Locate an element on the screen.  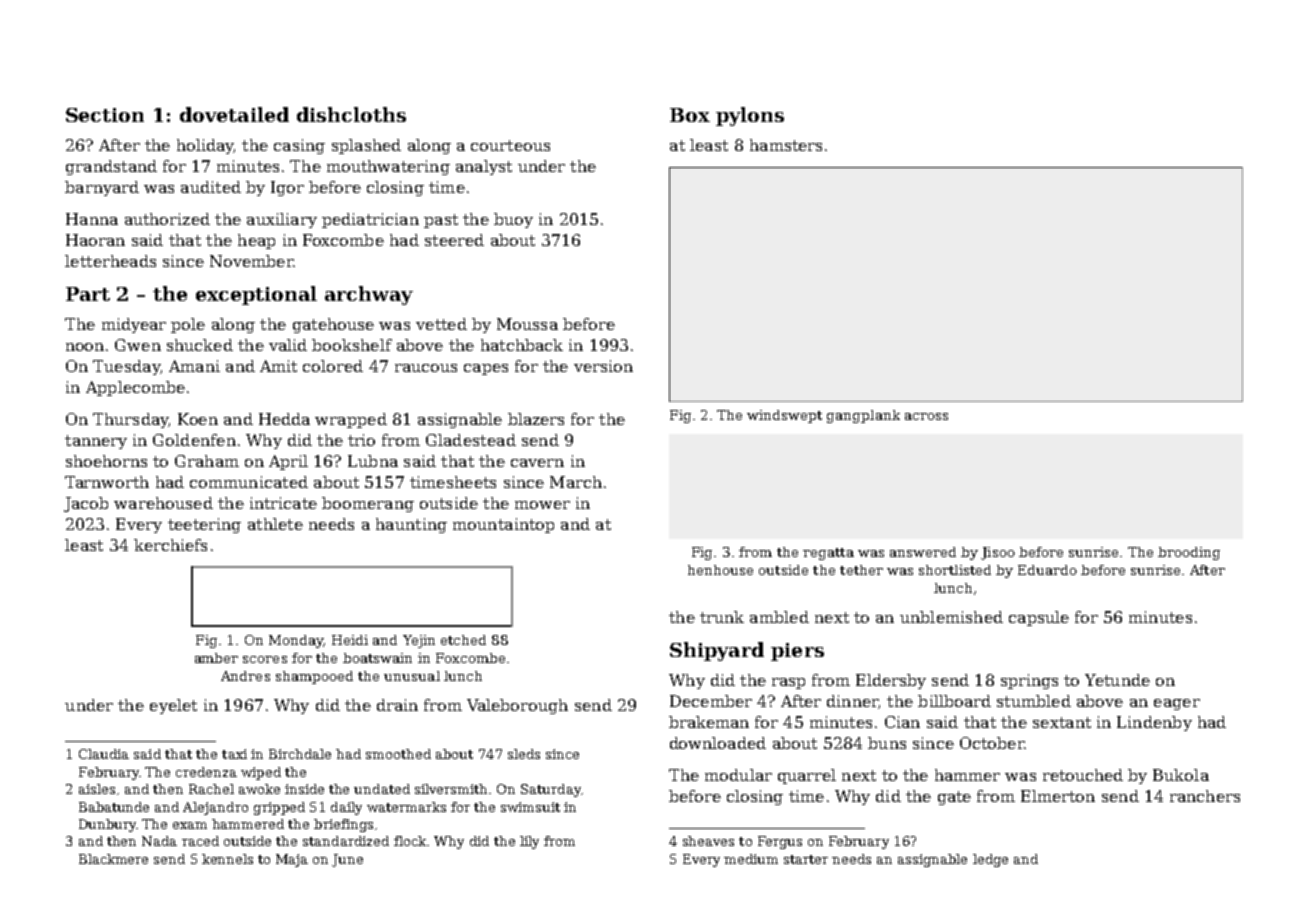
medium is located at coordinates (751, 859).
